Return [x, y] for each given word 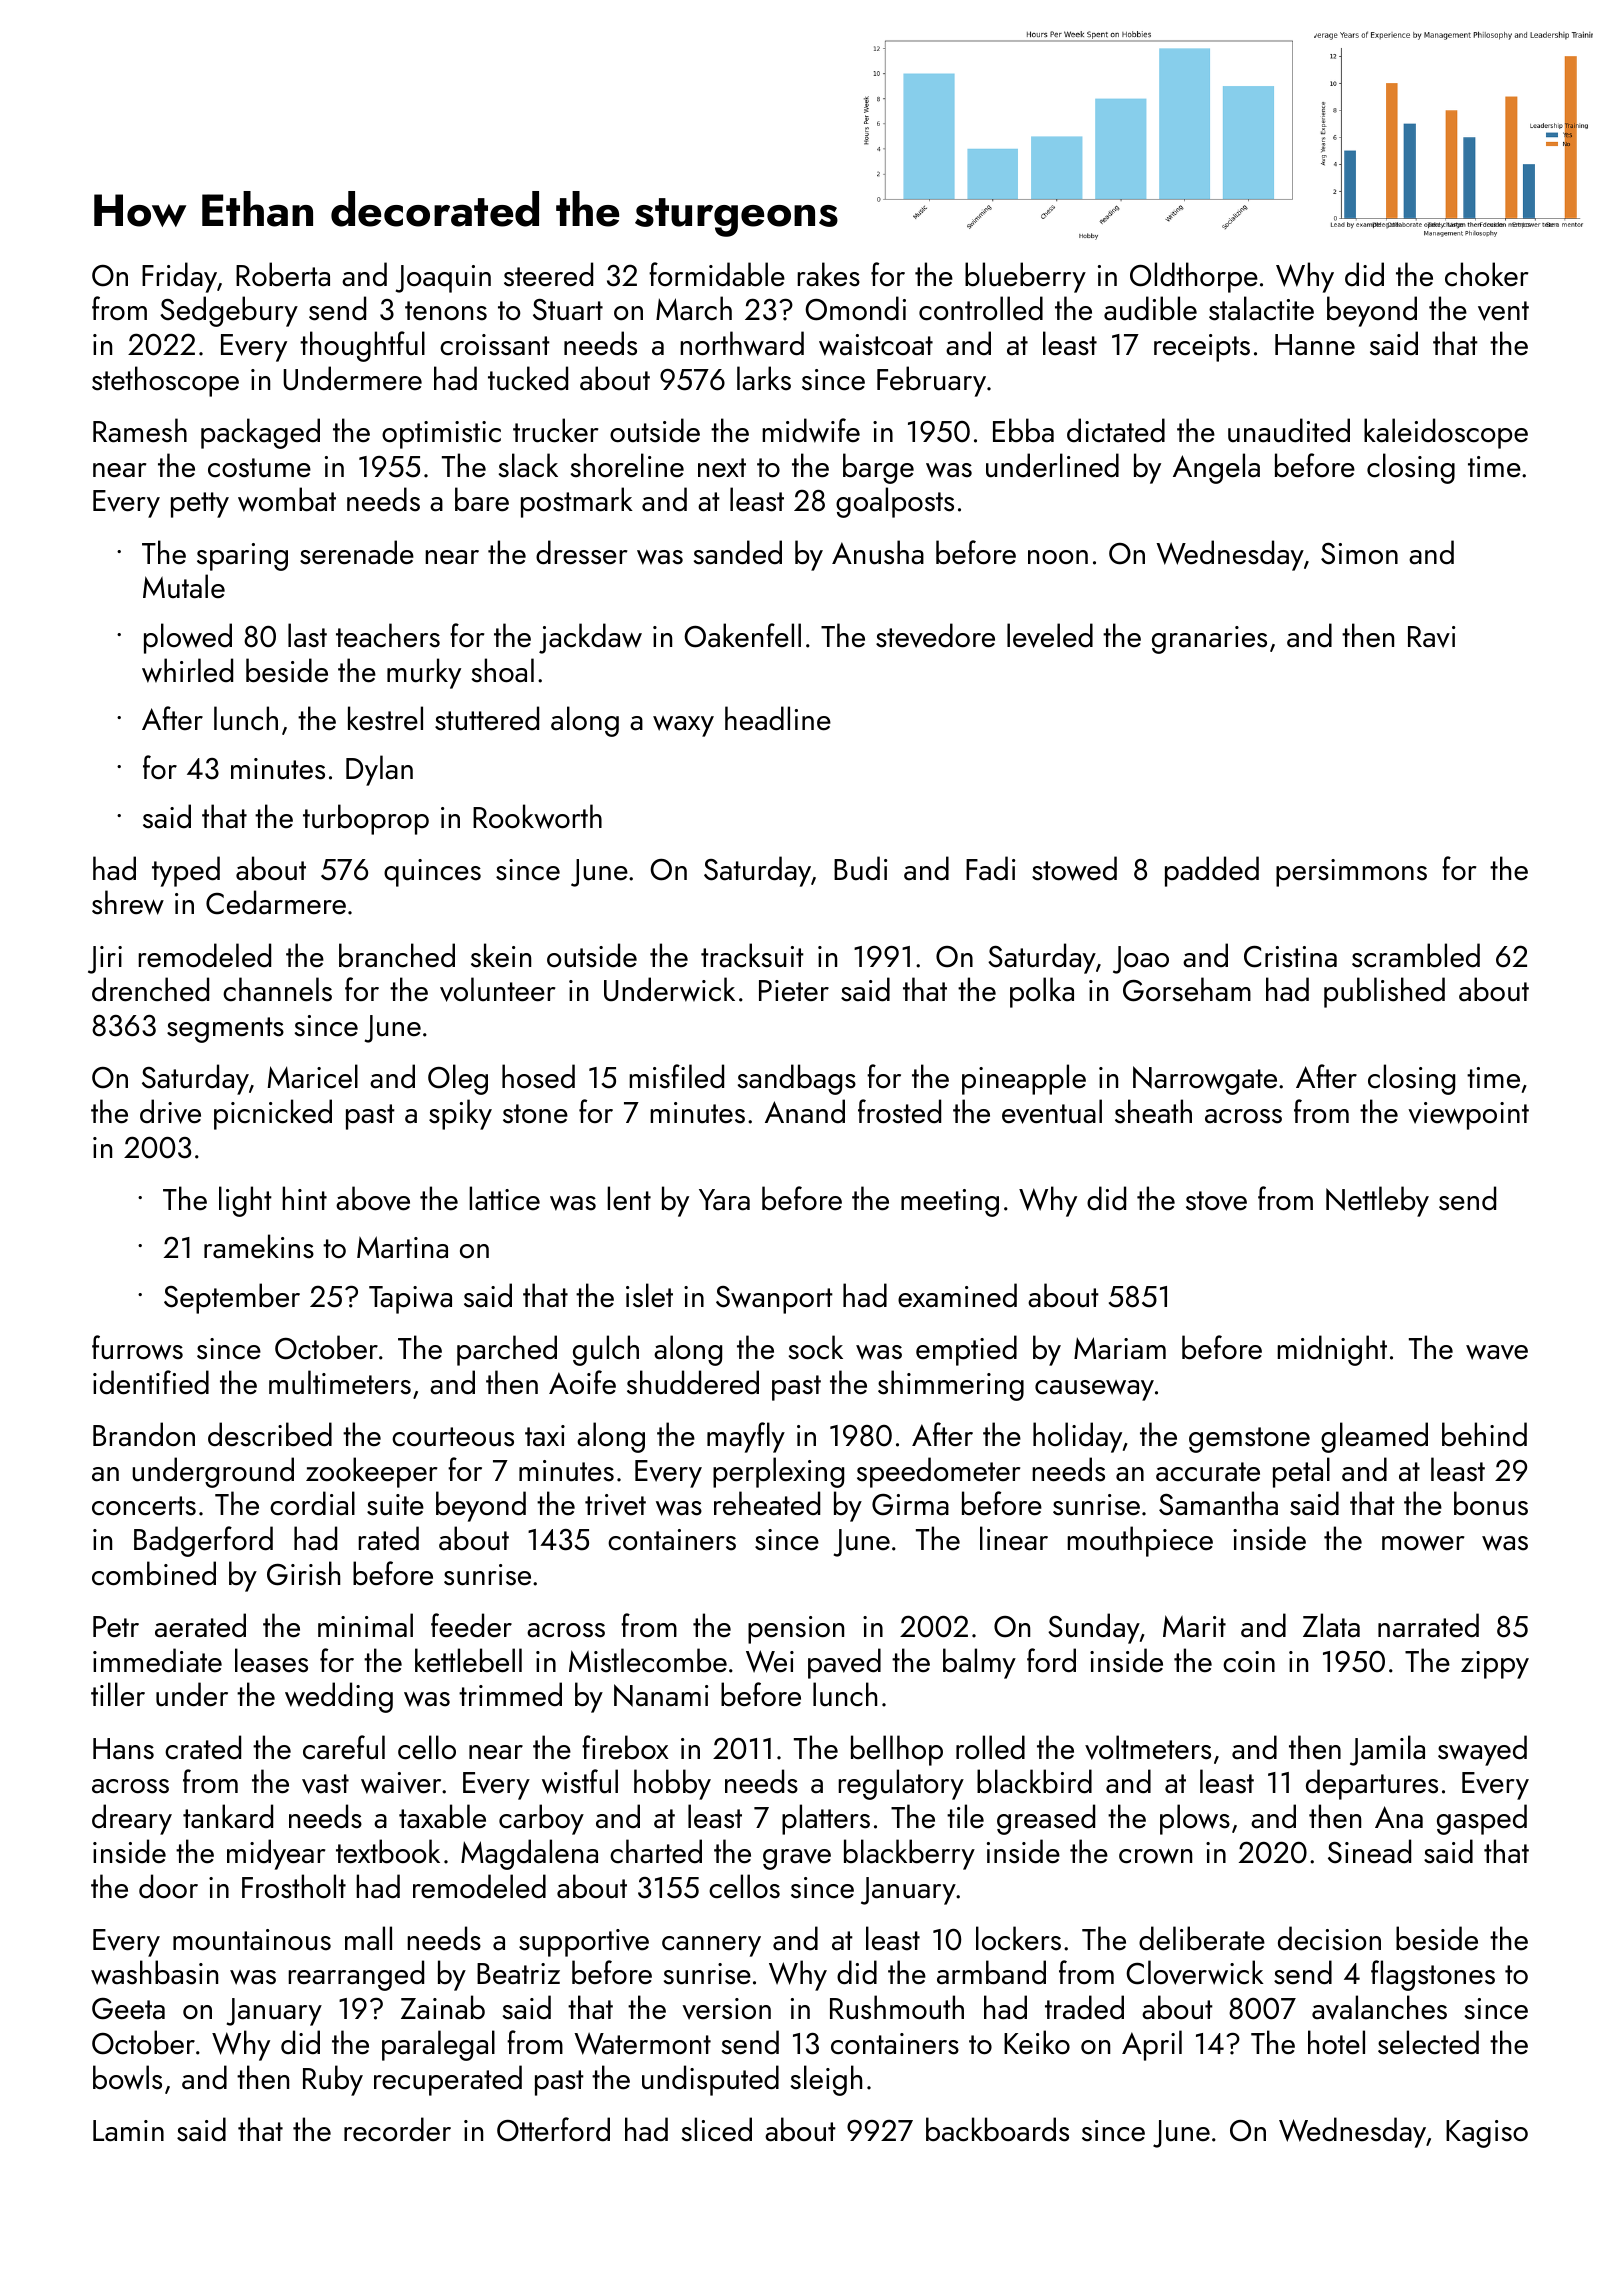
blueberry [1025, 277]
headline [778, 718]
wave [1497, 1352]
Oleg [458, 1079]
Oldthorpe [1194, 277]
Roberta [283, 274]
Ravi [1431, 637]
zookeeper [371, 1472]
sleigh [826, 2080]
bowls [127, 2077]
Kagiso [1487, 2134]
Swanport [774, 1300]
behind [1484, 1434]
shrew [128, 902]
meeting [950, 1203]
